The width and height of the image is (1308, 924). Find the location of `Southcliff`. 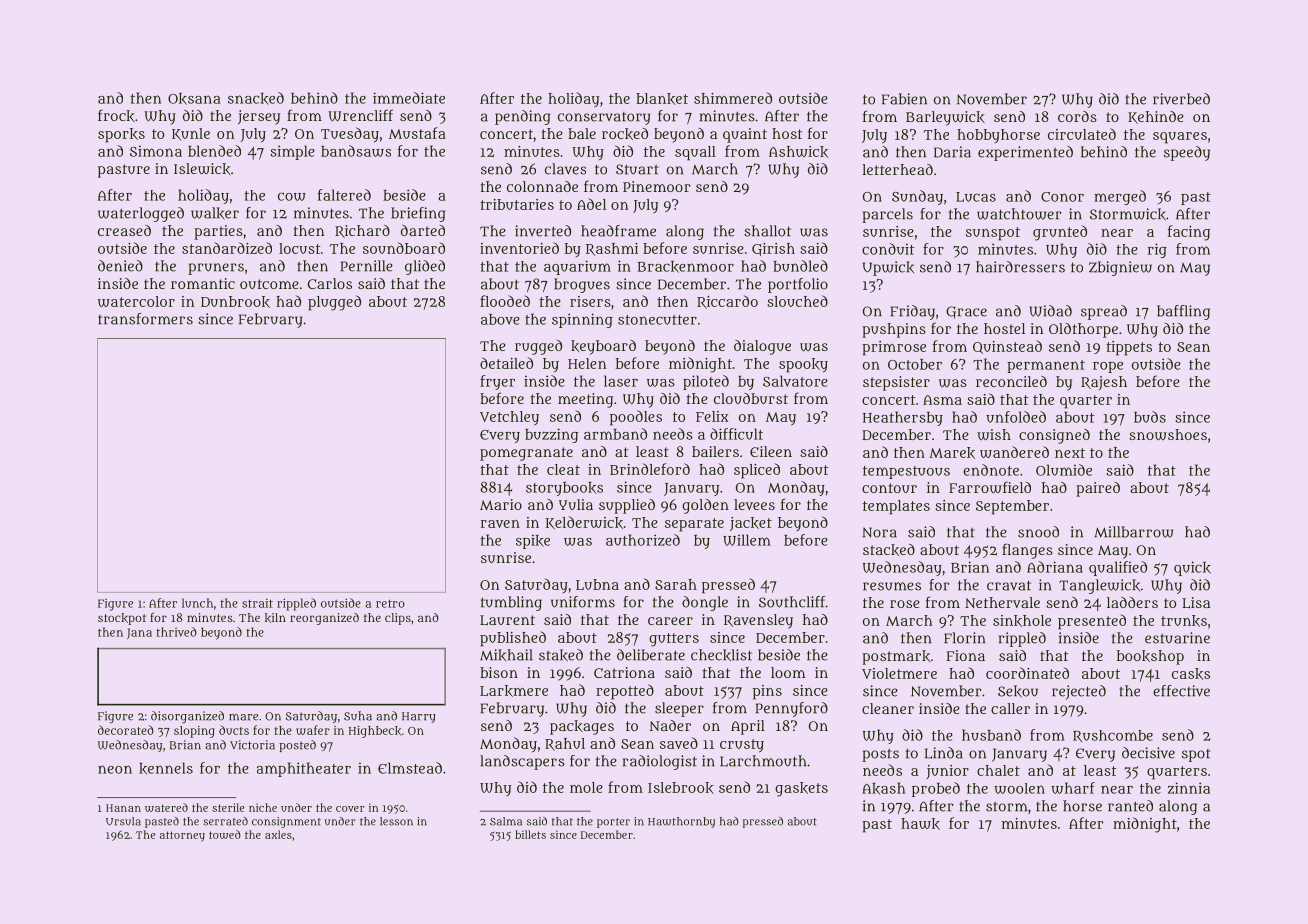

Southcliff is located at coordinates (792, 602).
